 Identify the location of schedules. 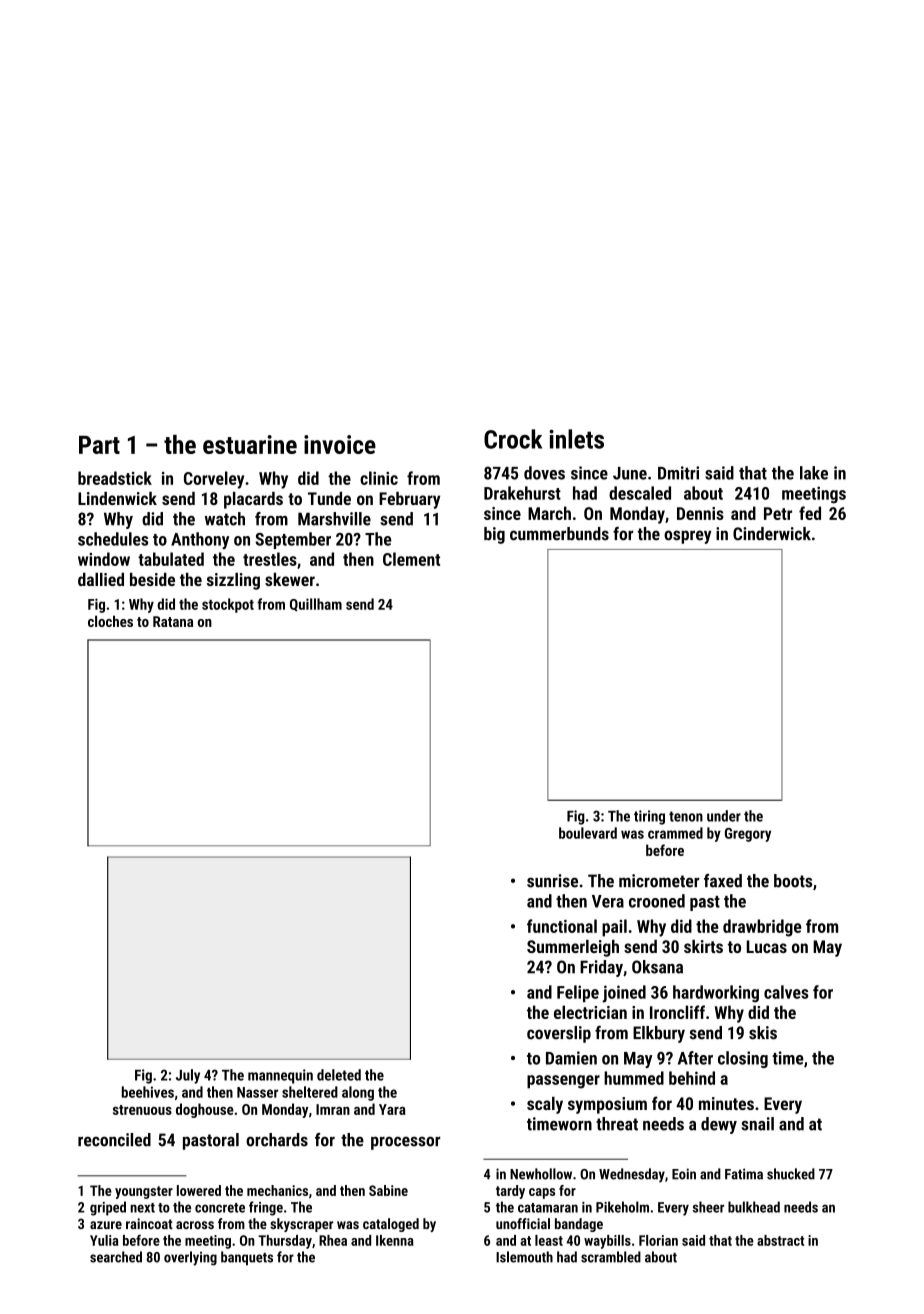
(113, 539).
